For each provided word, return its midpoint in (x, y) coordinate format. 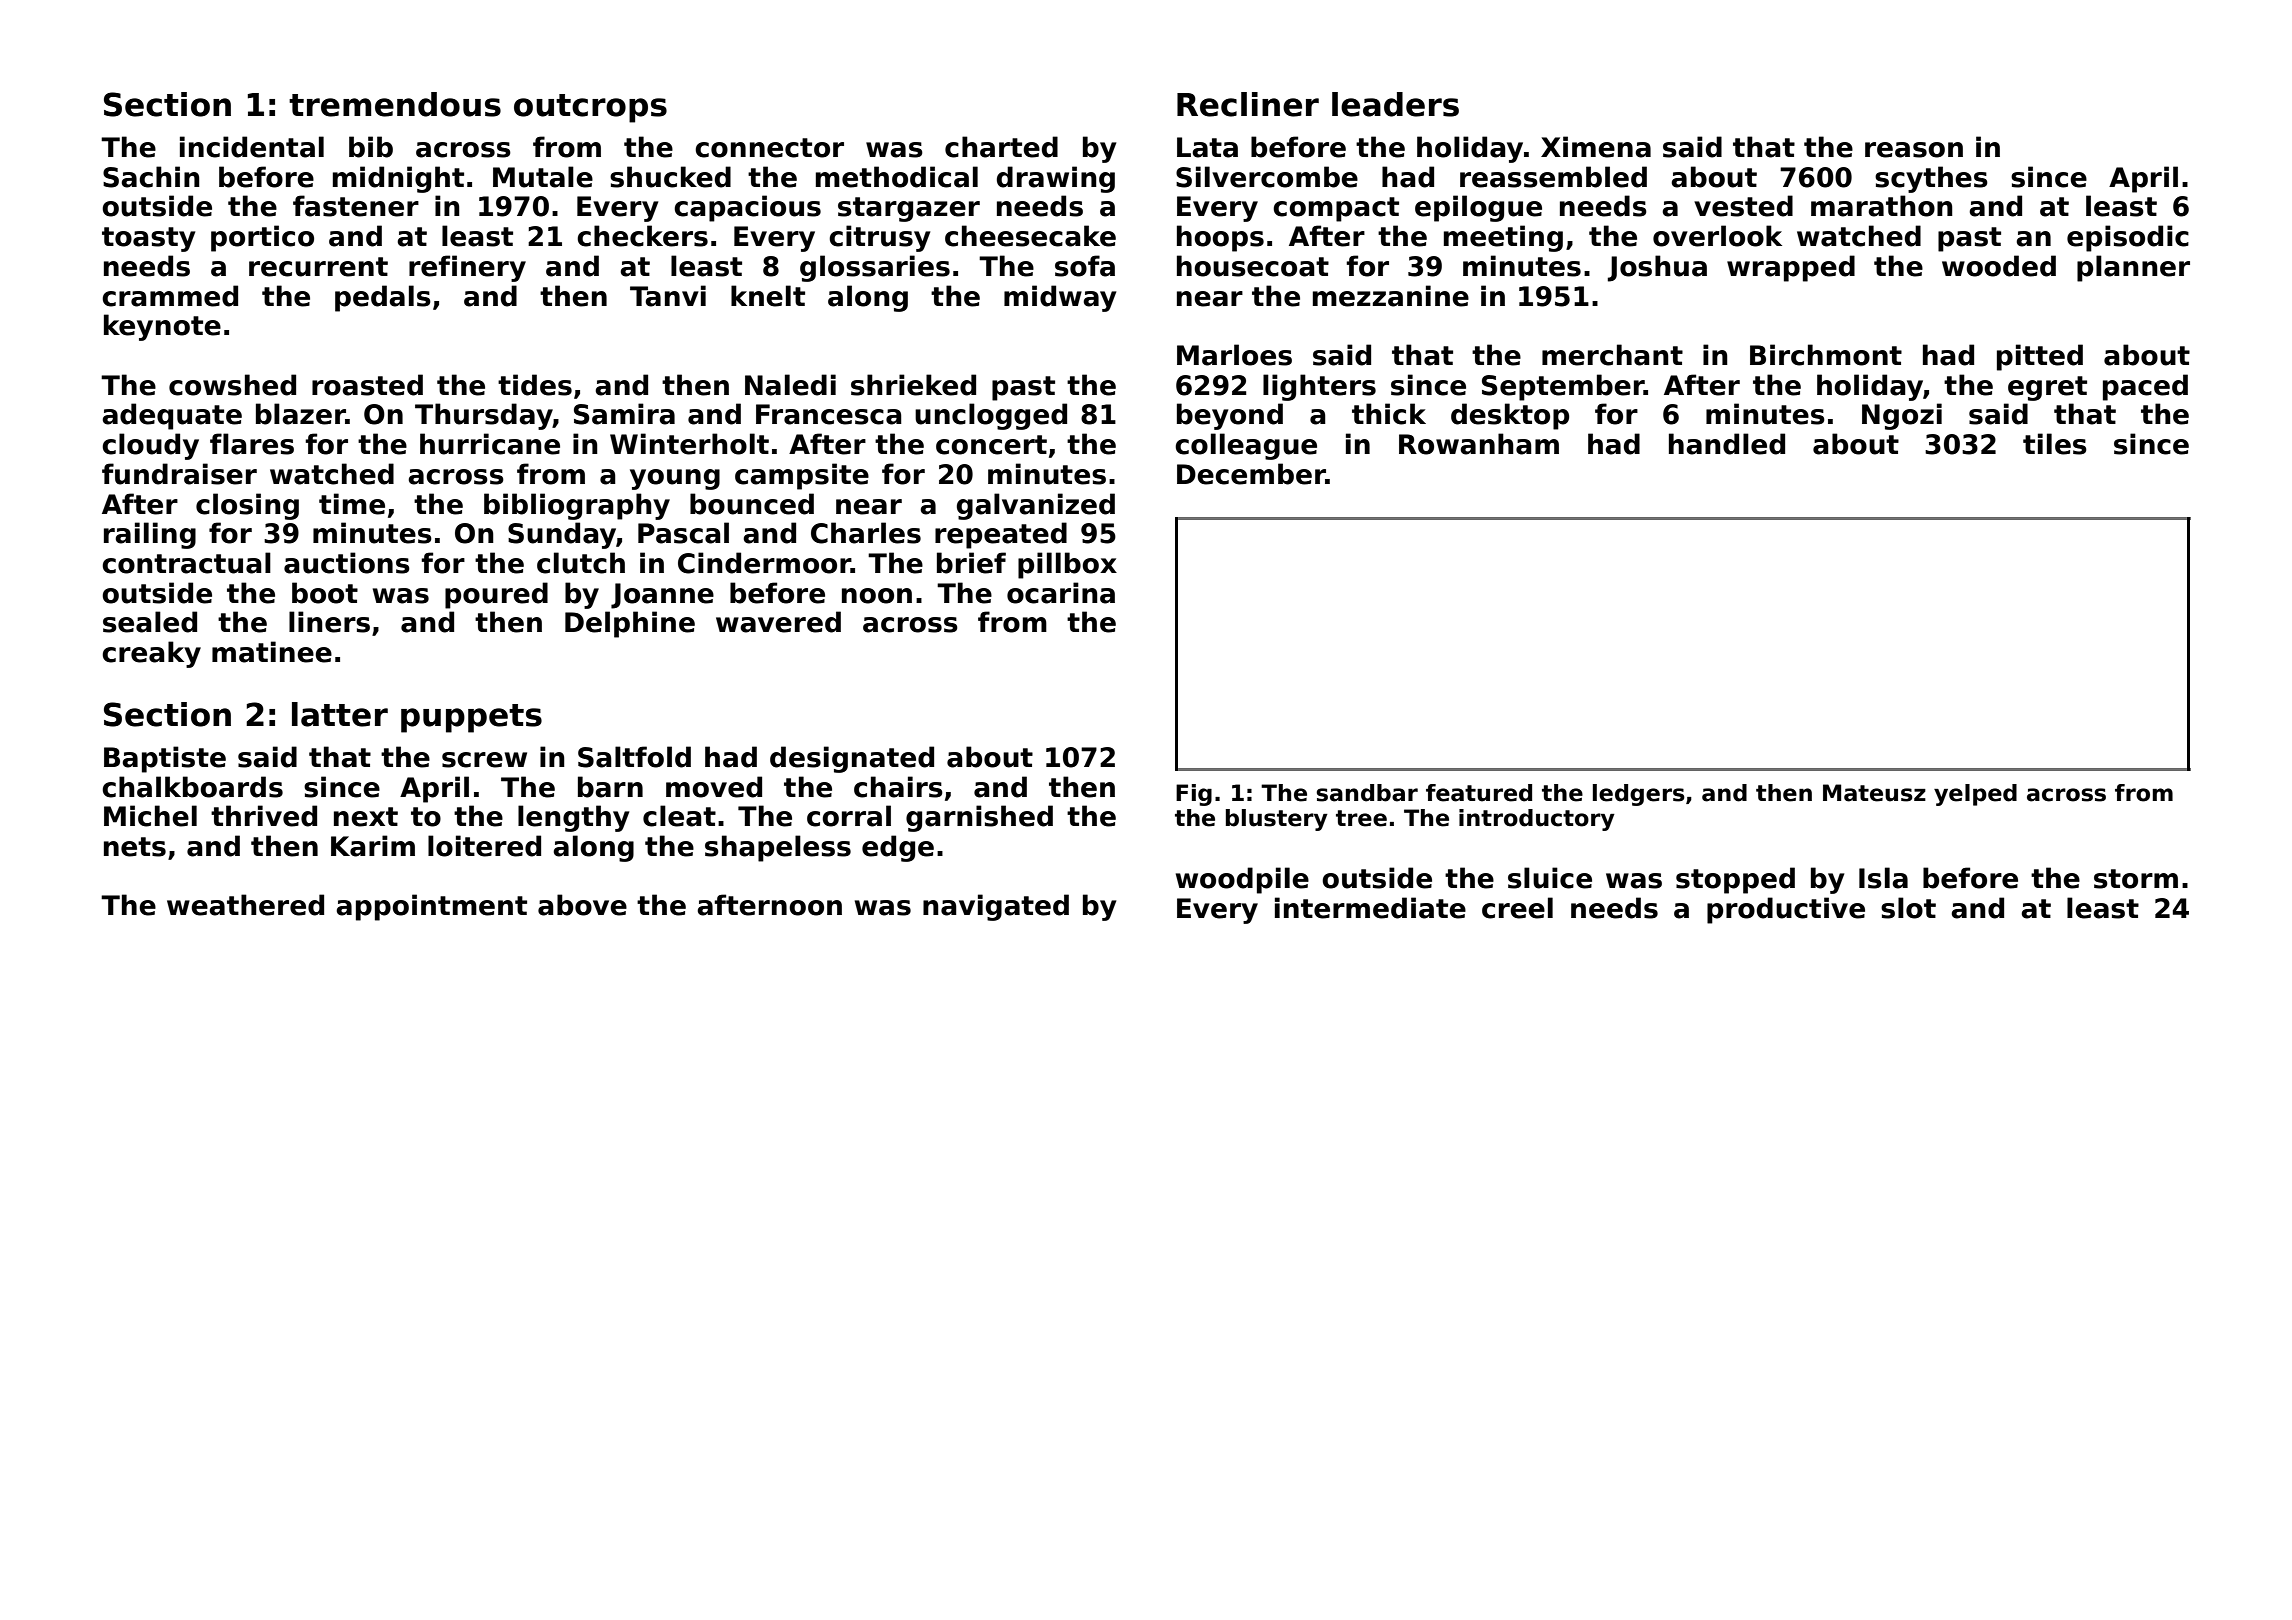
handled (1727, 444)
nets (135, 847)
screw (484, 760)
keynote (162, 327)
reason (1914, 150)
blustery (1277, 820)
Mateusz (1874, 793)
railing (150, 535)
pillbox (1067, 565)
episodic (2128, 238)
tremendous (395, 104)
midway (1060, 298)
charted (1001, 147)
